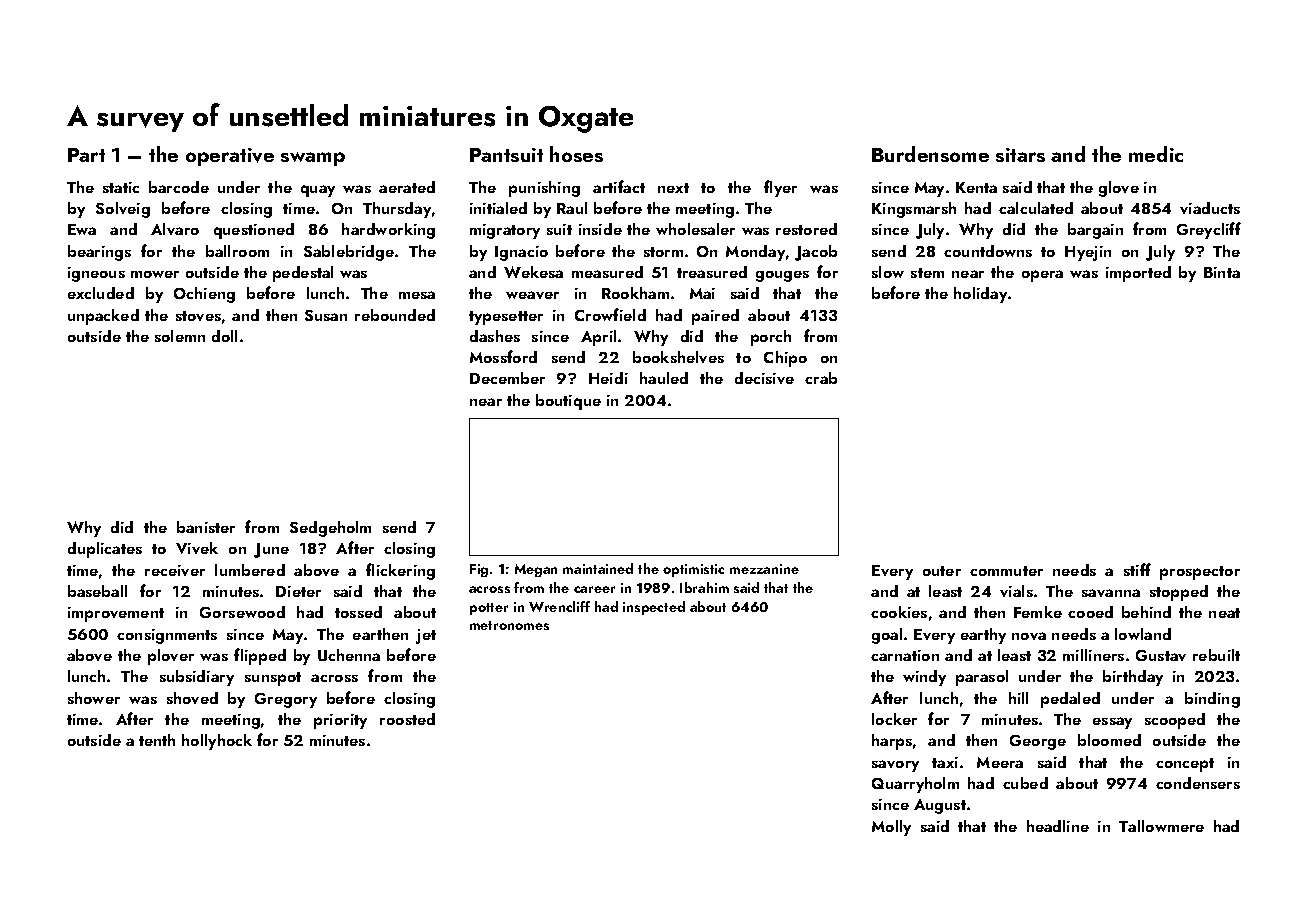 The width and height of the screenshot is (1308, 924). What do you see at coordinates (891, 828) in the screenshot?
I see `Molly` at bounding box center [891, 828].
